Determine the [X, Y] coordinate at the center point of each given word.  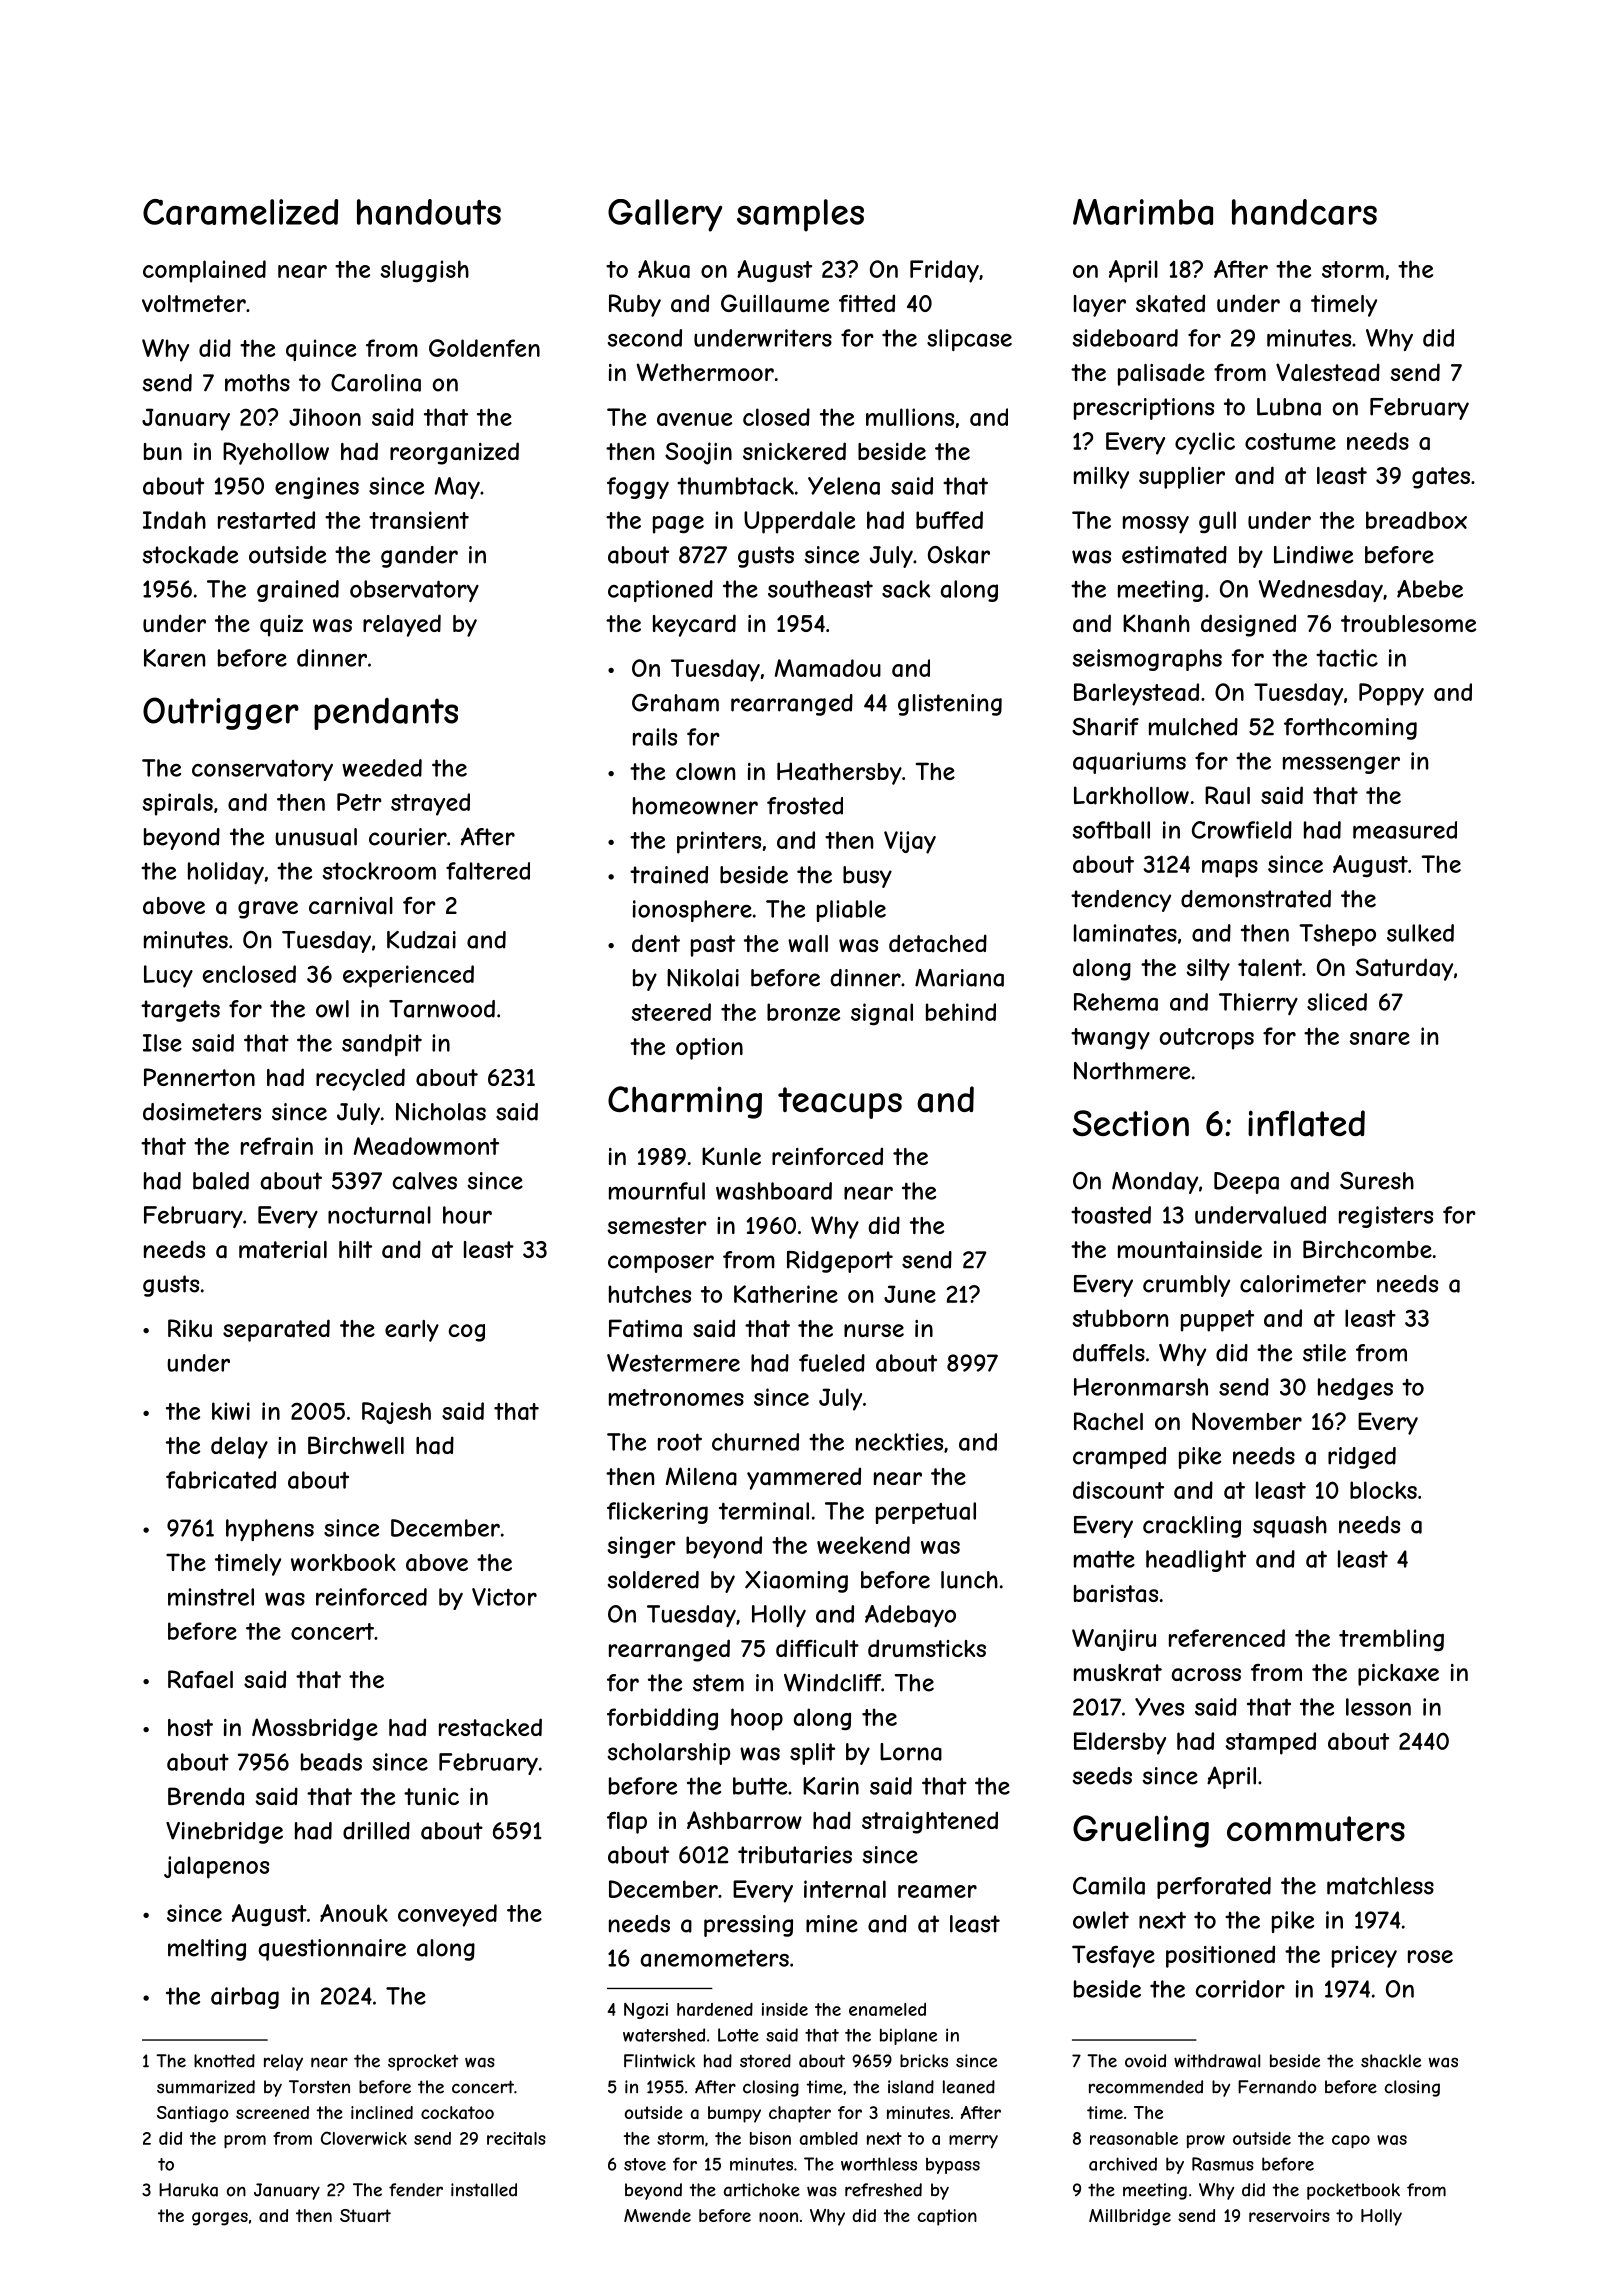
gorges [220, 2219]
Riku [190, 1328]
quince [321, 350]
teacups [840, 1103]
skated [1170, 303]
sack [906, 589]
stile [1324, 1353]
